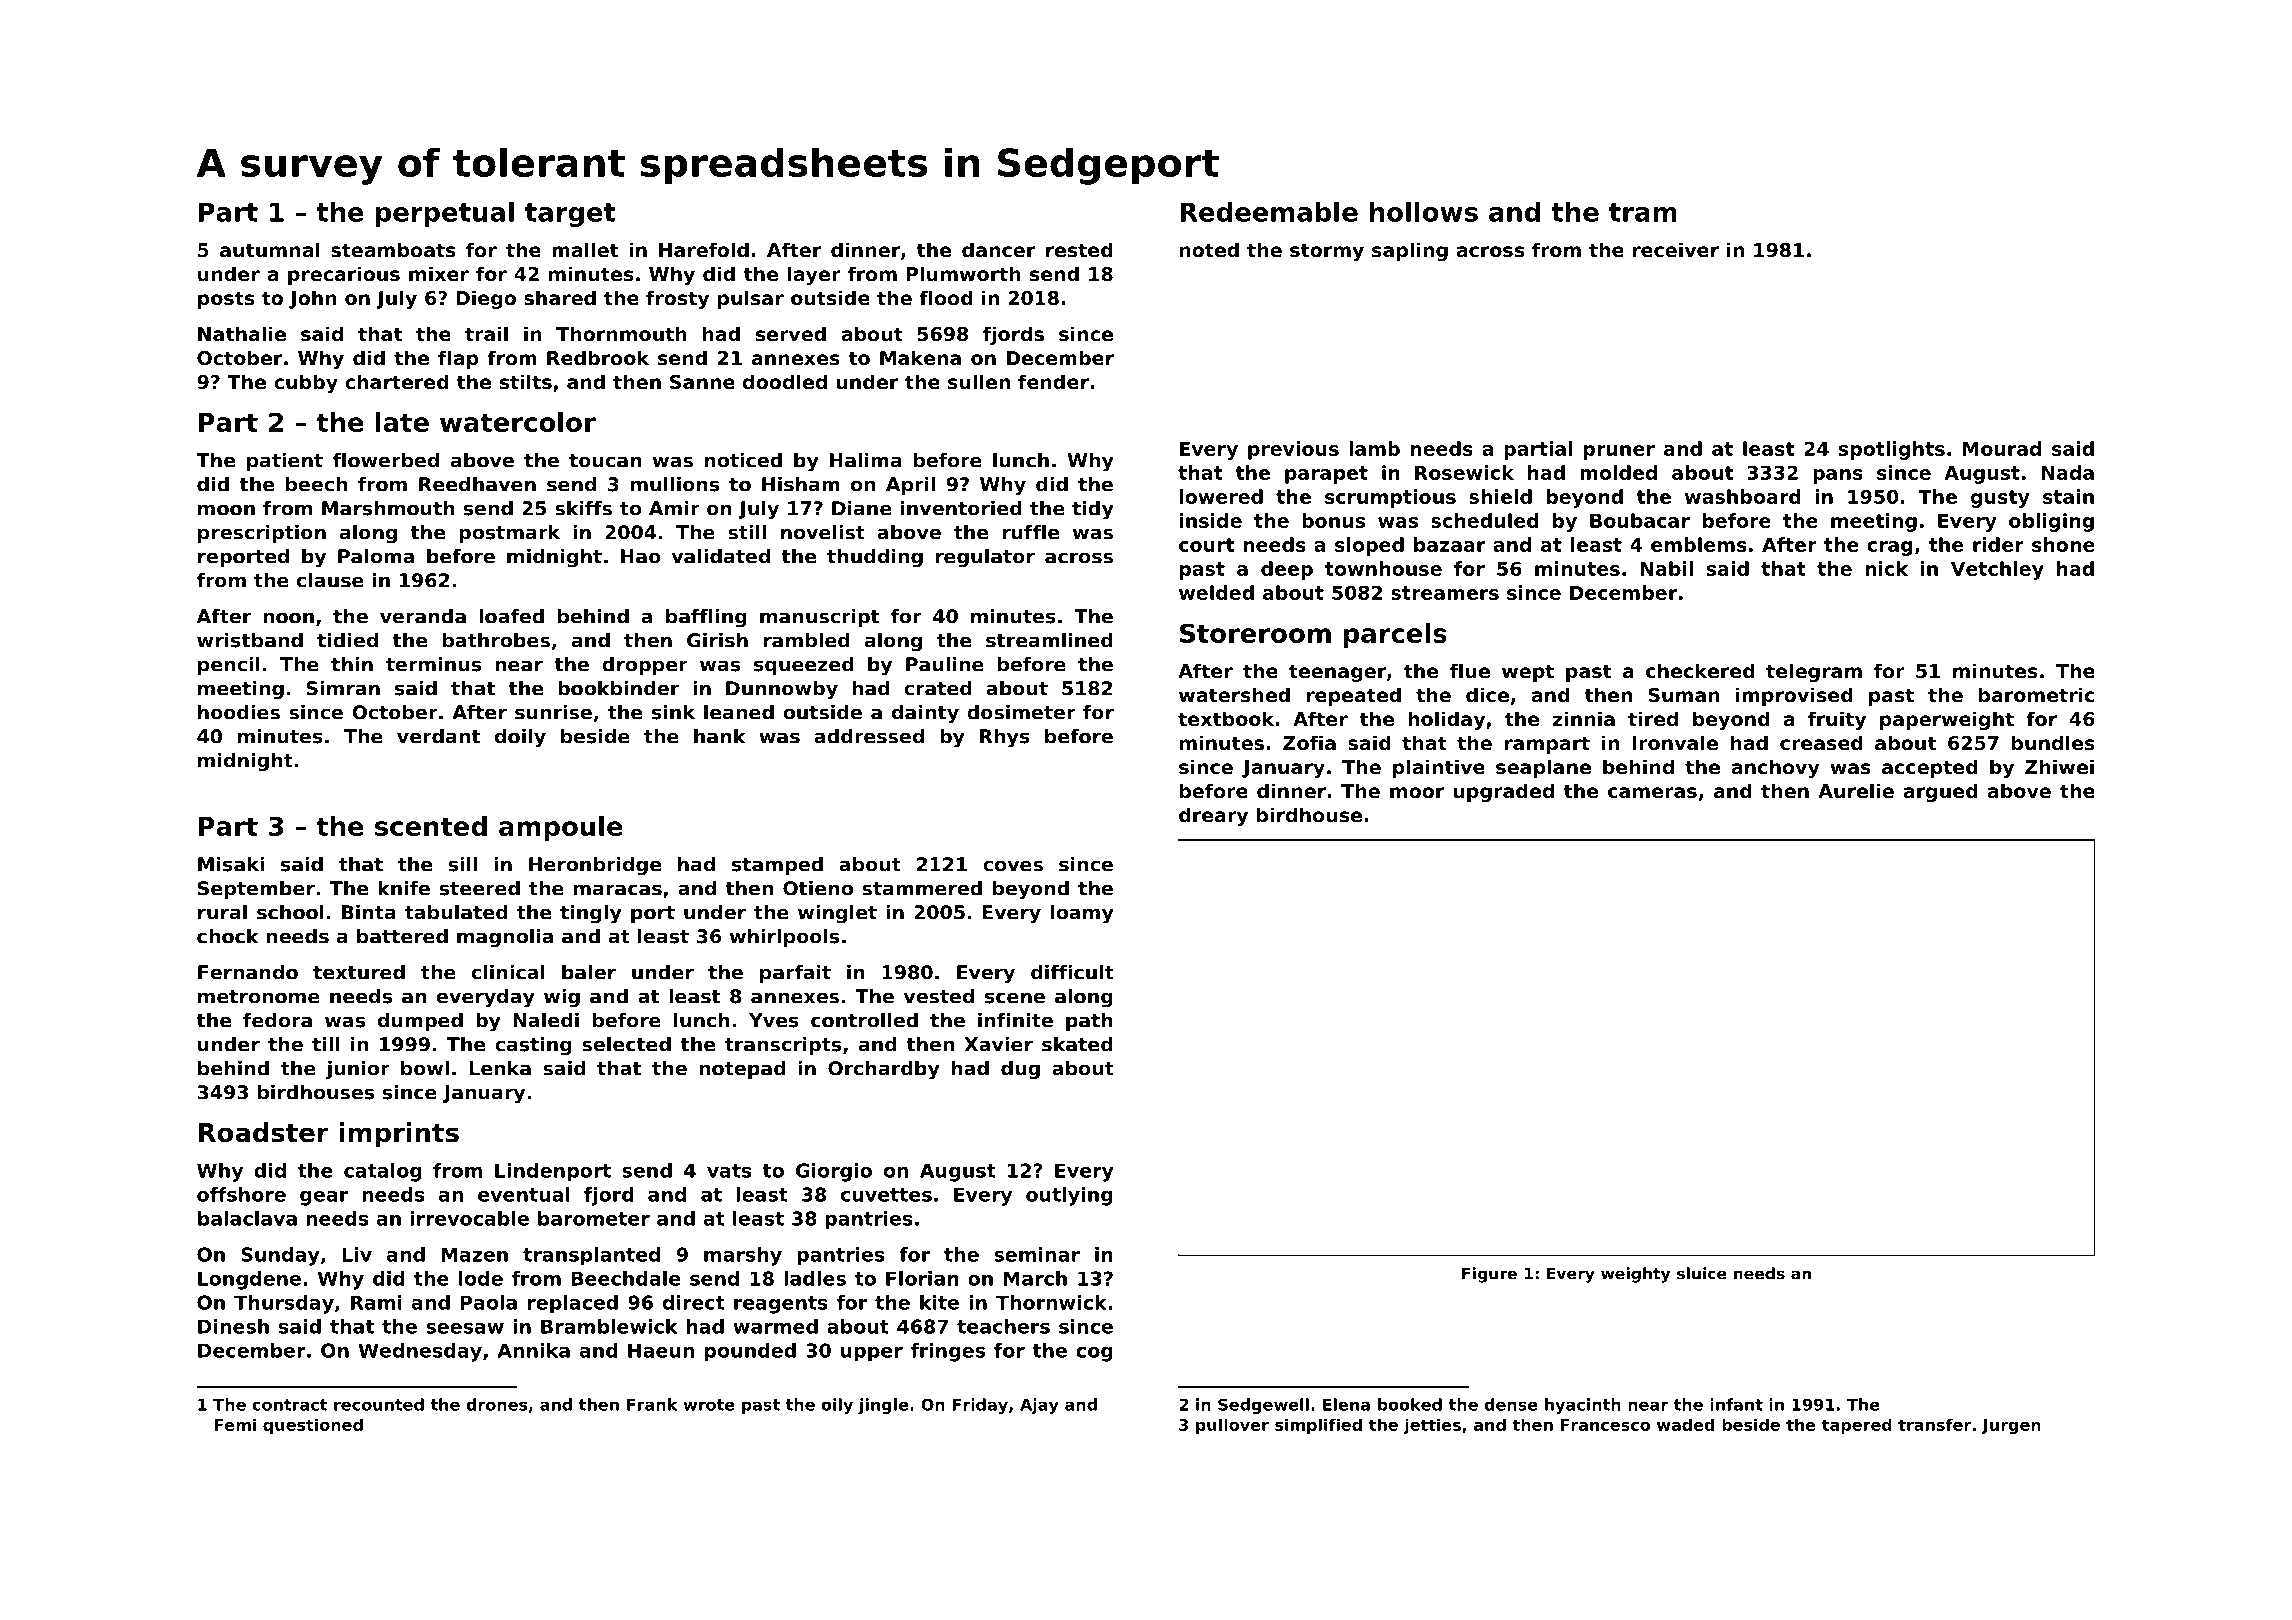  I want to click on pullover, so click(1232, 1426).
